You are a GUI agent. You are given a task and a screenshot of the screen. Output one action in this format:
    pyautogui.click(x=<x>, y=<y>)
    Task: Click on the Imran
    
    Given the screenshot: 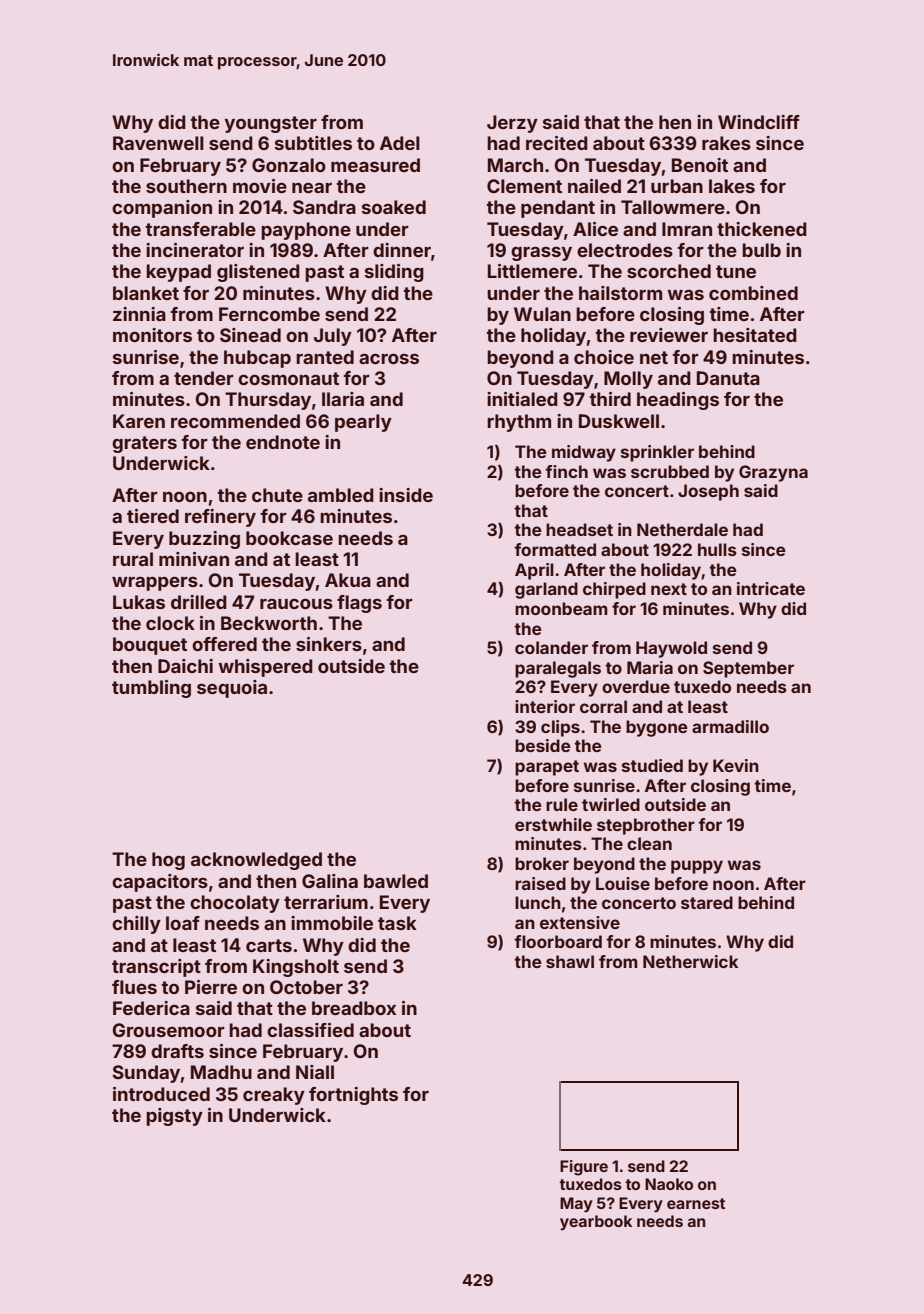 What is the action you would take?
    pyautogui.click(x=687, y=229)
